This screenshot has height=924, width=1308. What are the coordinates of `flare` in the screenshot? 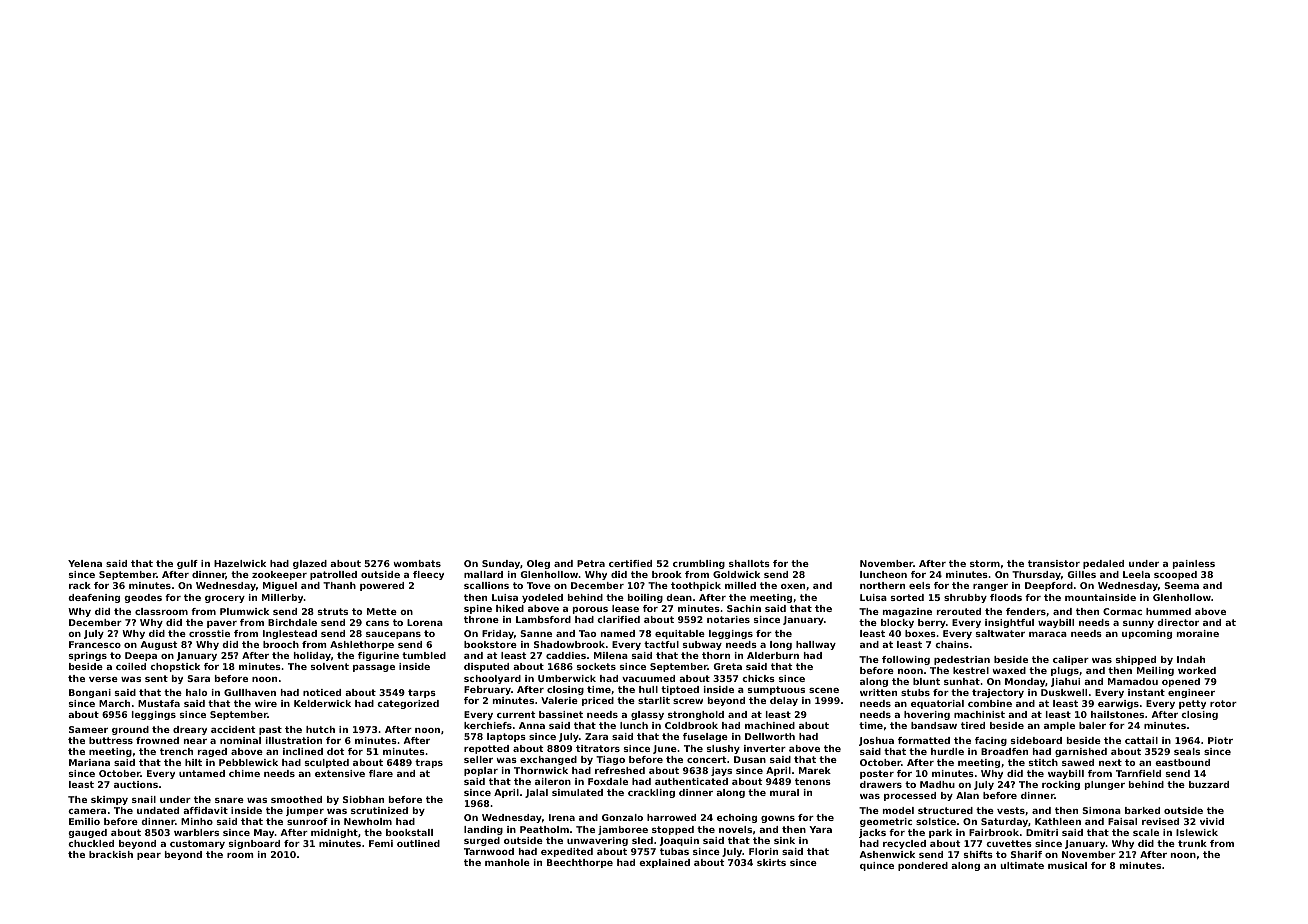 It's located at (381, 773).
